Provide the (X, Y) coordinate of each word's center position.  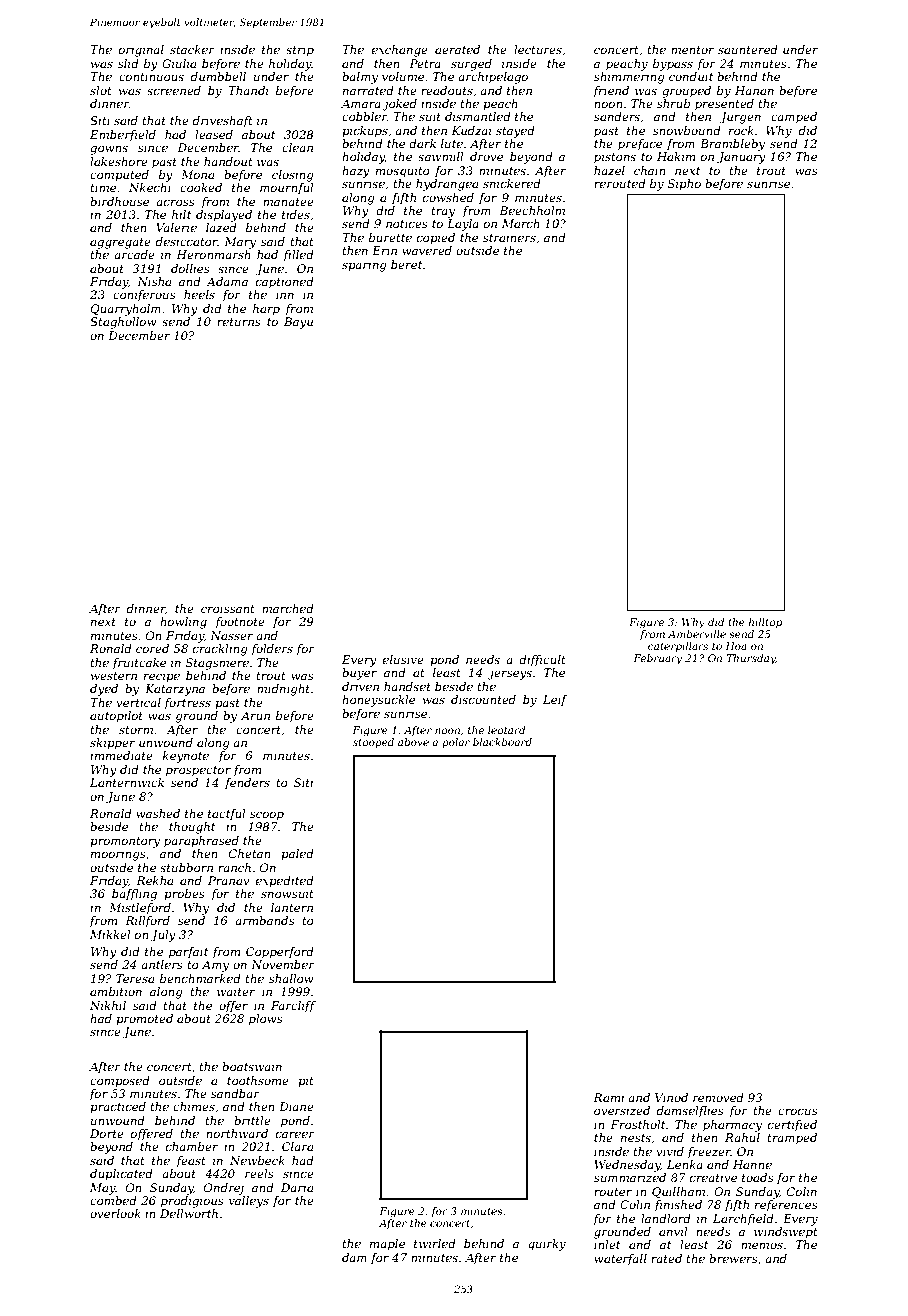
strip (300, 51)
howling (183, 623)
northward (237, 1133)
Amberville (697, 634)
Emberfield (123, 136)
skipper (112, 744)
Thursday (751, 659)
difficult (542, 661)
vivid (670, 1151)
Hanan (754, 90)
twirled (435, 1243)
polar (456, 743)
